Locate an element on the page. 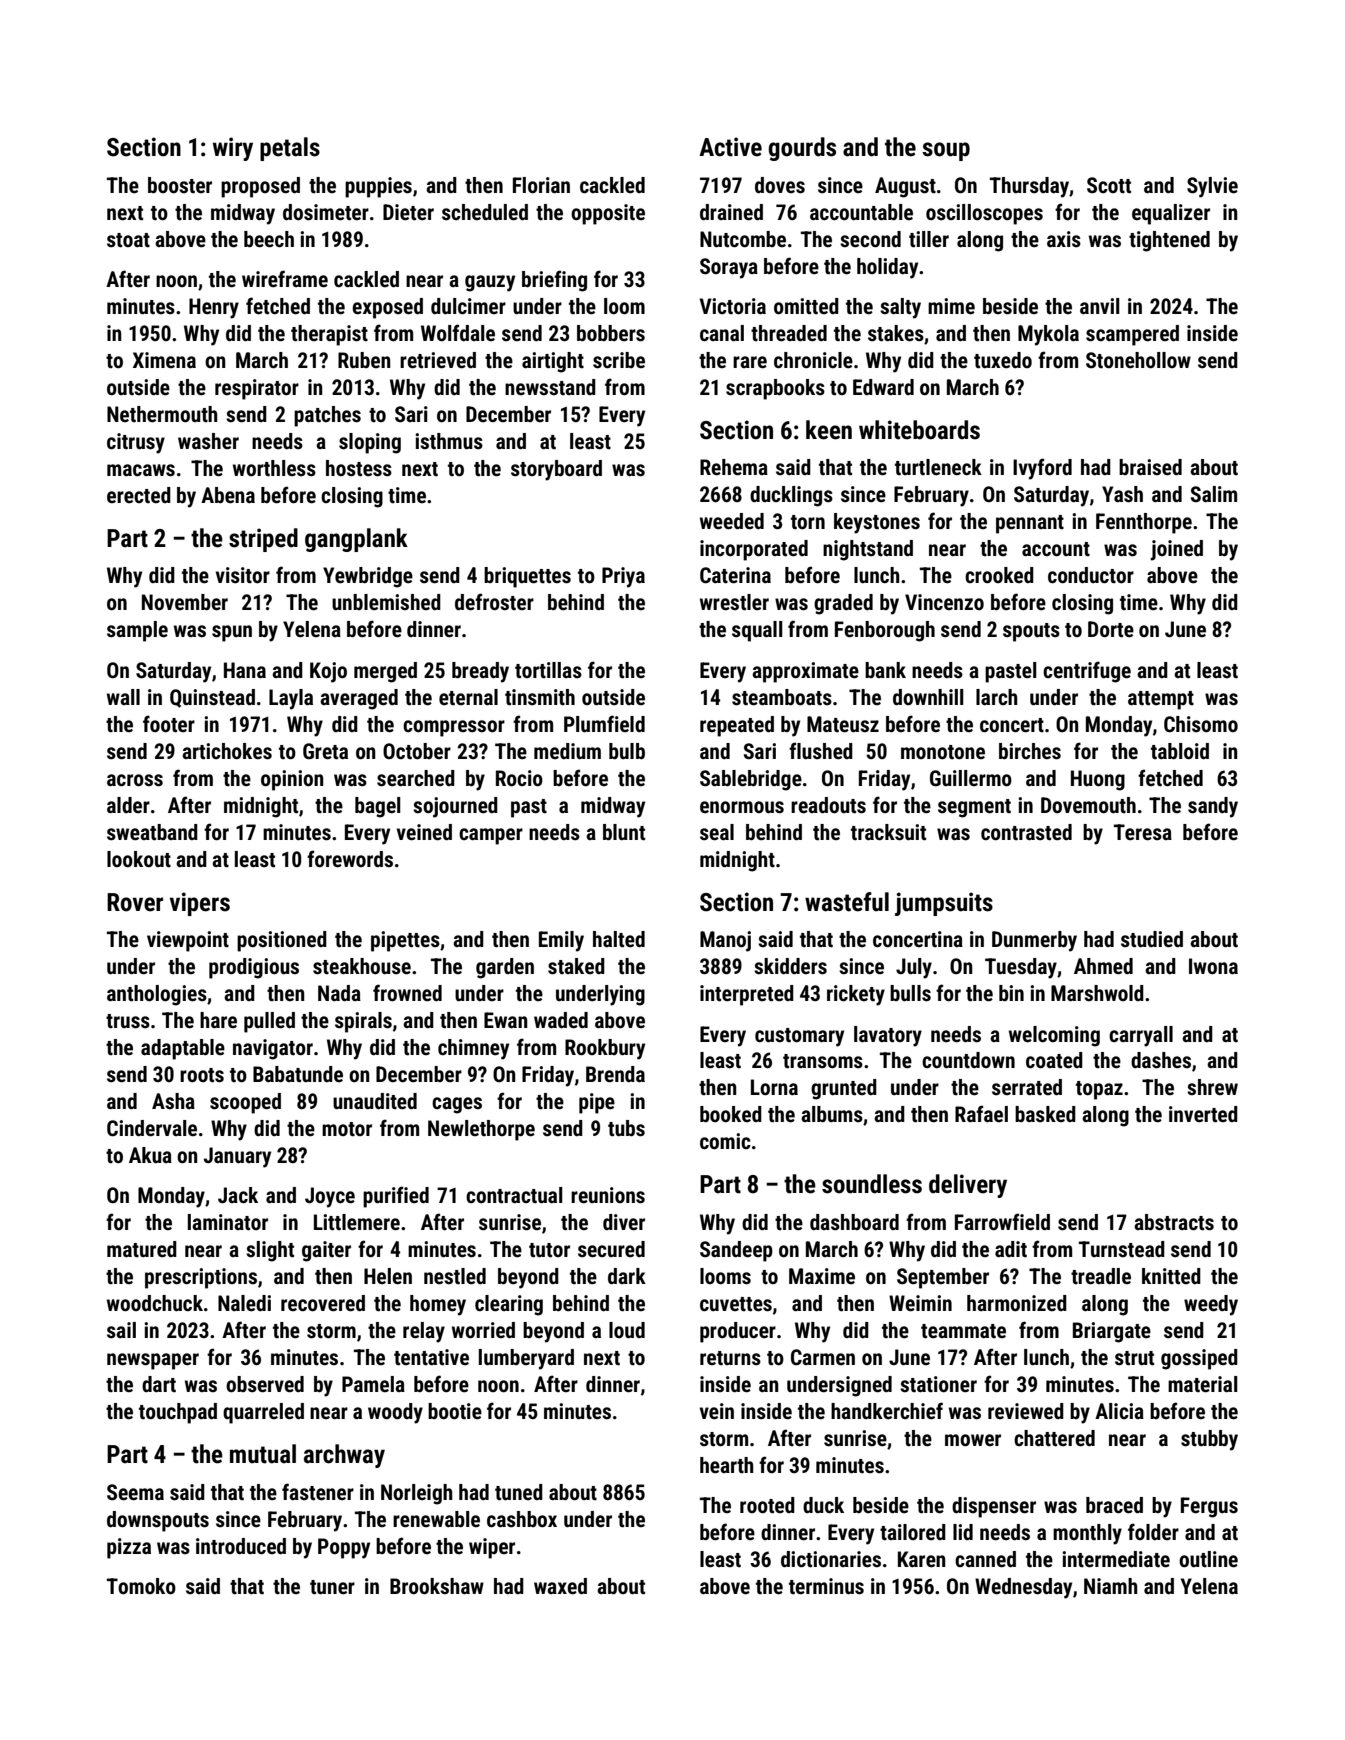  gossiped is located at coordinates (1199, 1359).
